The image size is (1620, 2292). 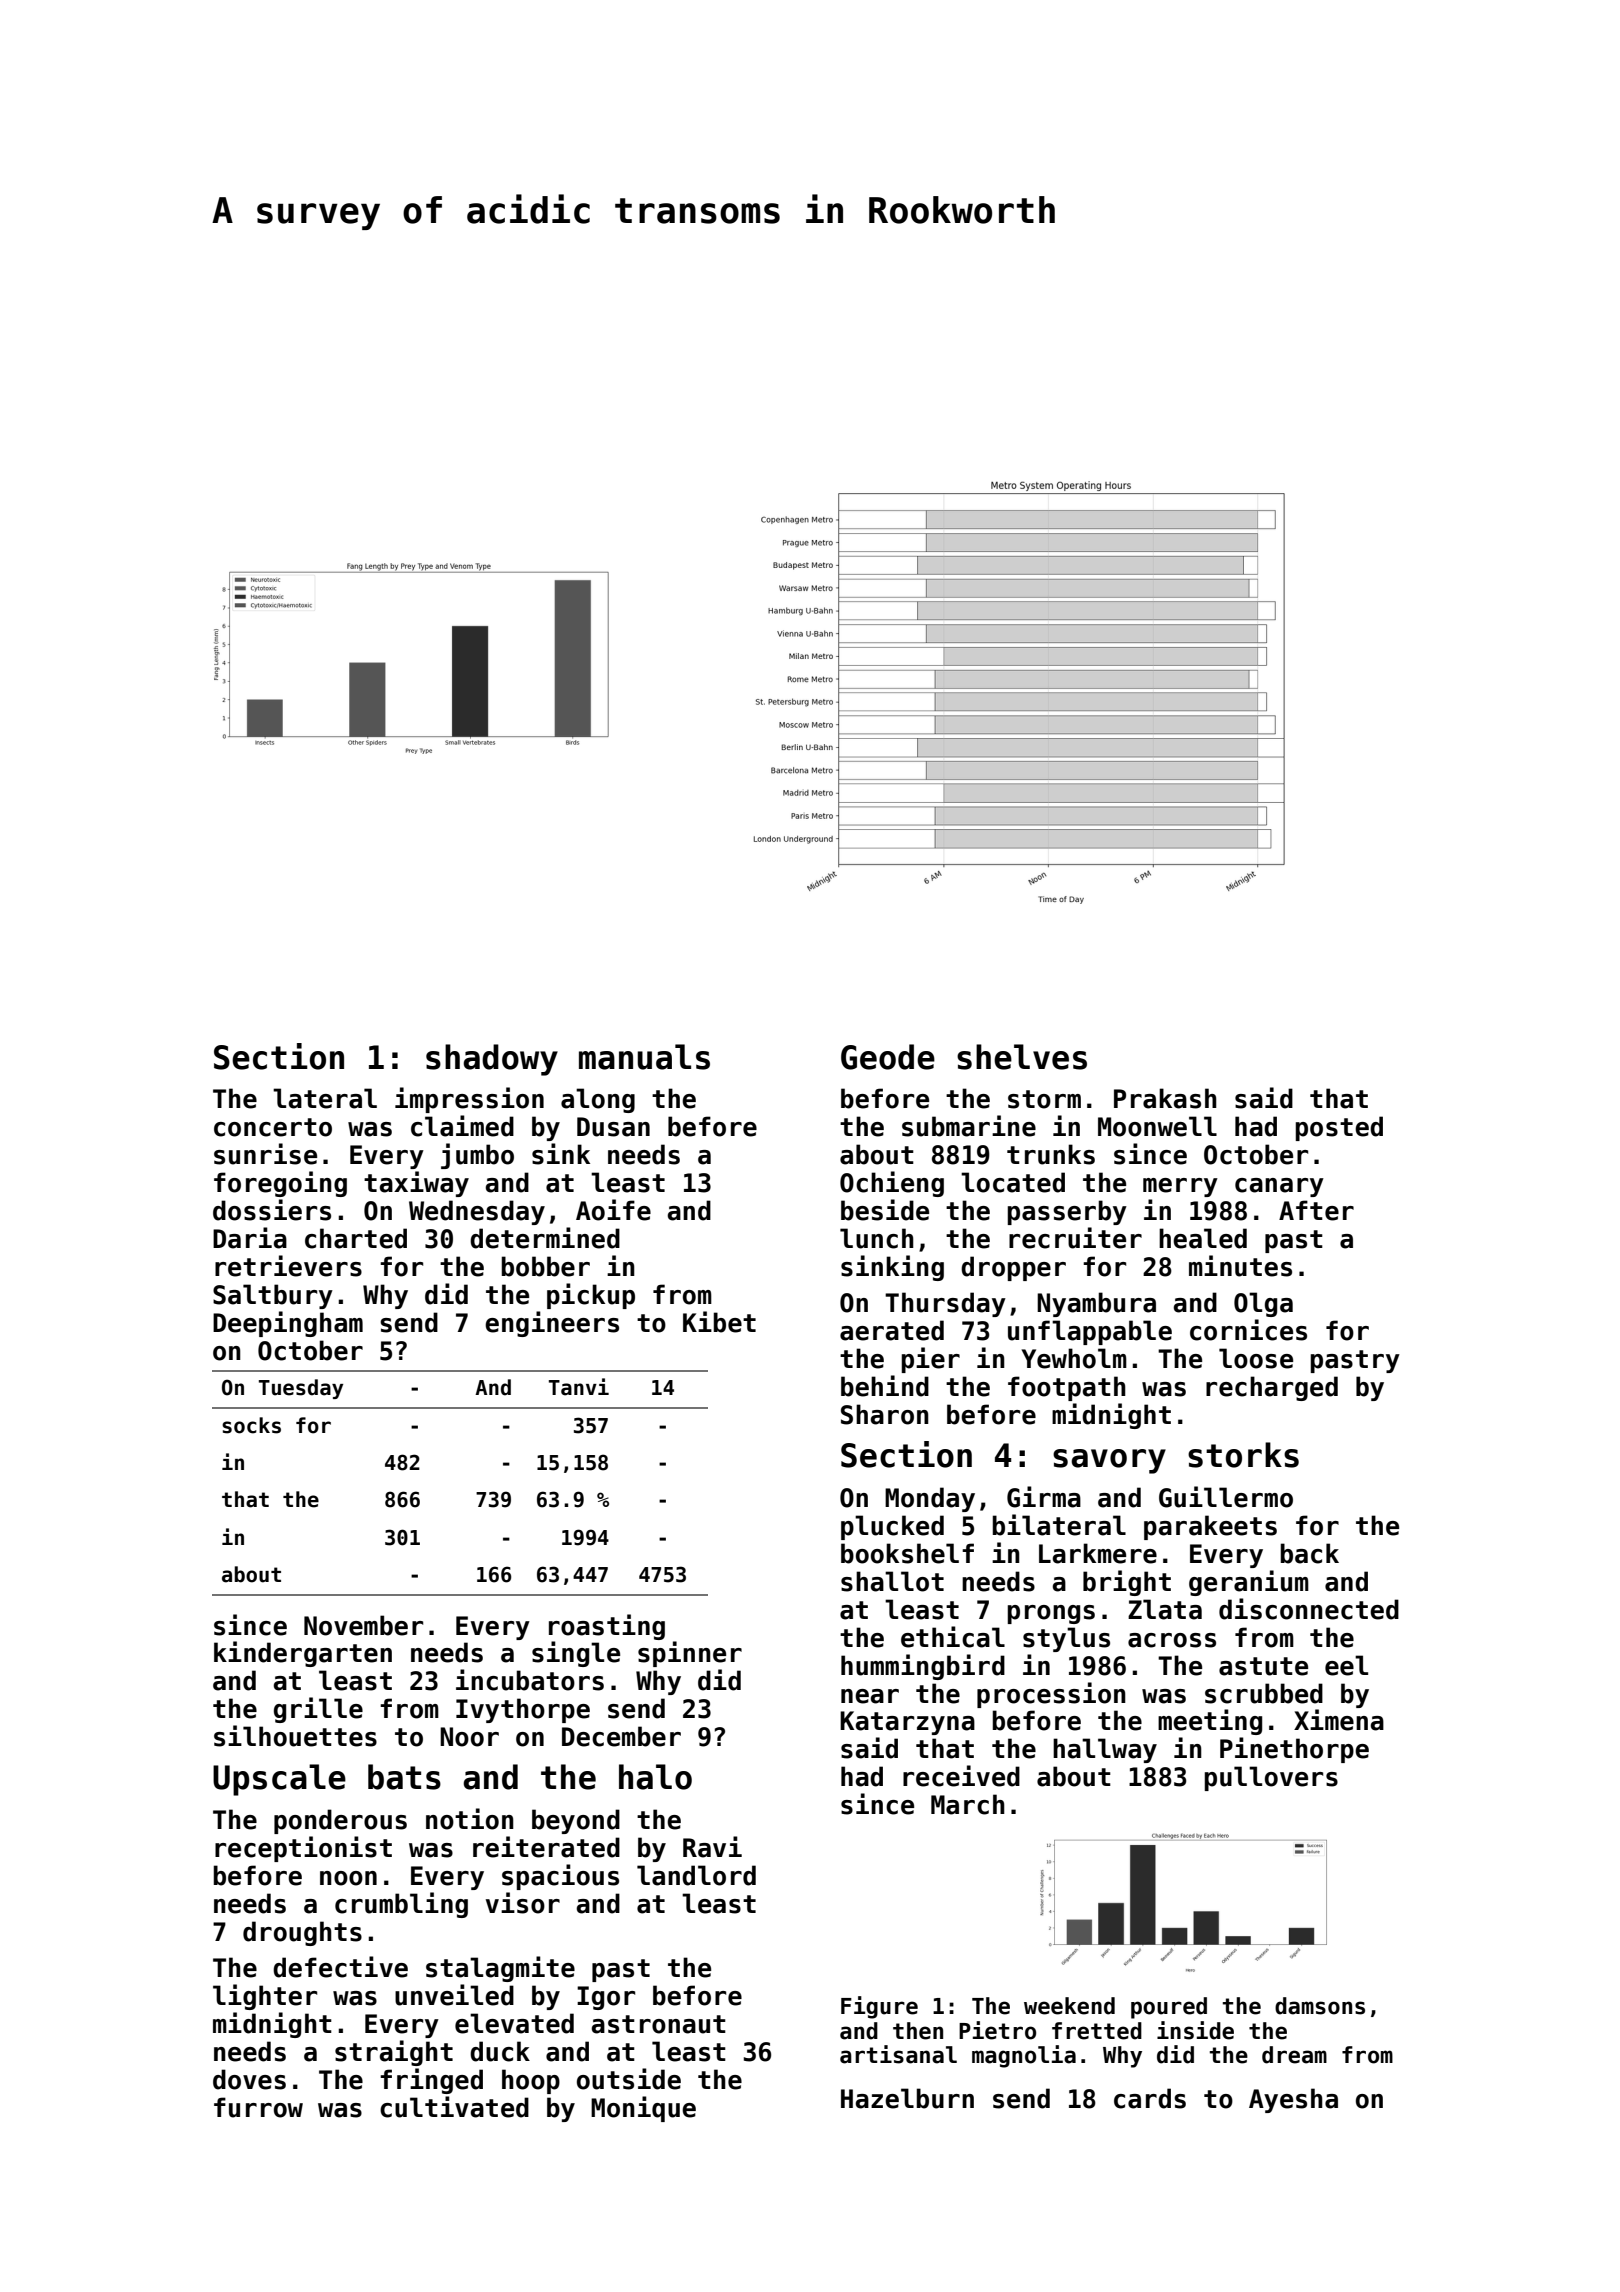 I want to click on plucked, so click(x=892, y=1527).
